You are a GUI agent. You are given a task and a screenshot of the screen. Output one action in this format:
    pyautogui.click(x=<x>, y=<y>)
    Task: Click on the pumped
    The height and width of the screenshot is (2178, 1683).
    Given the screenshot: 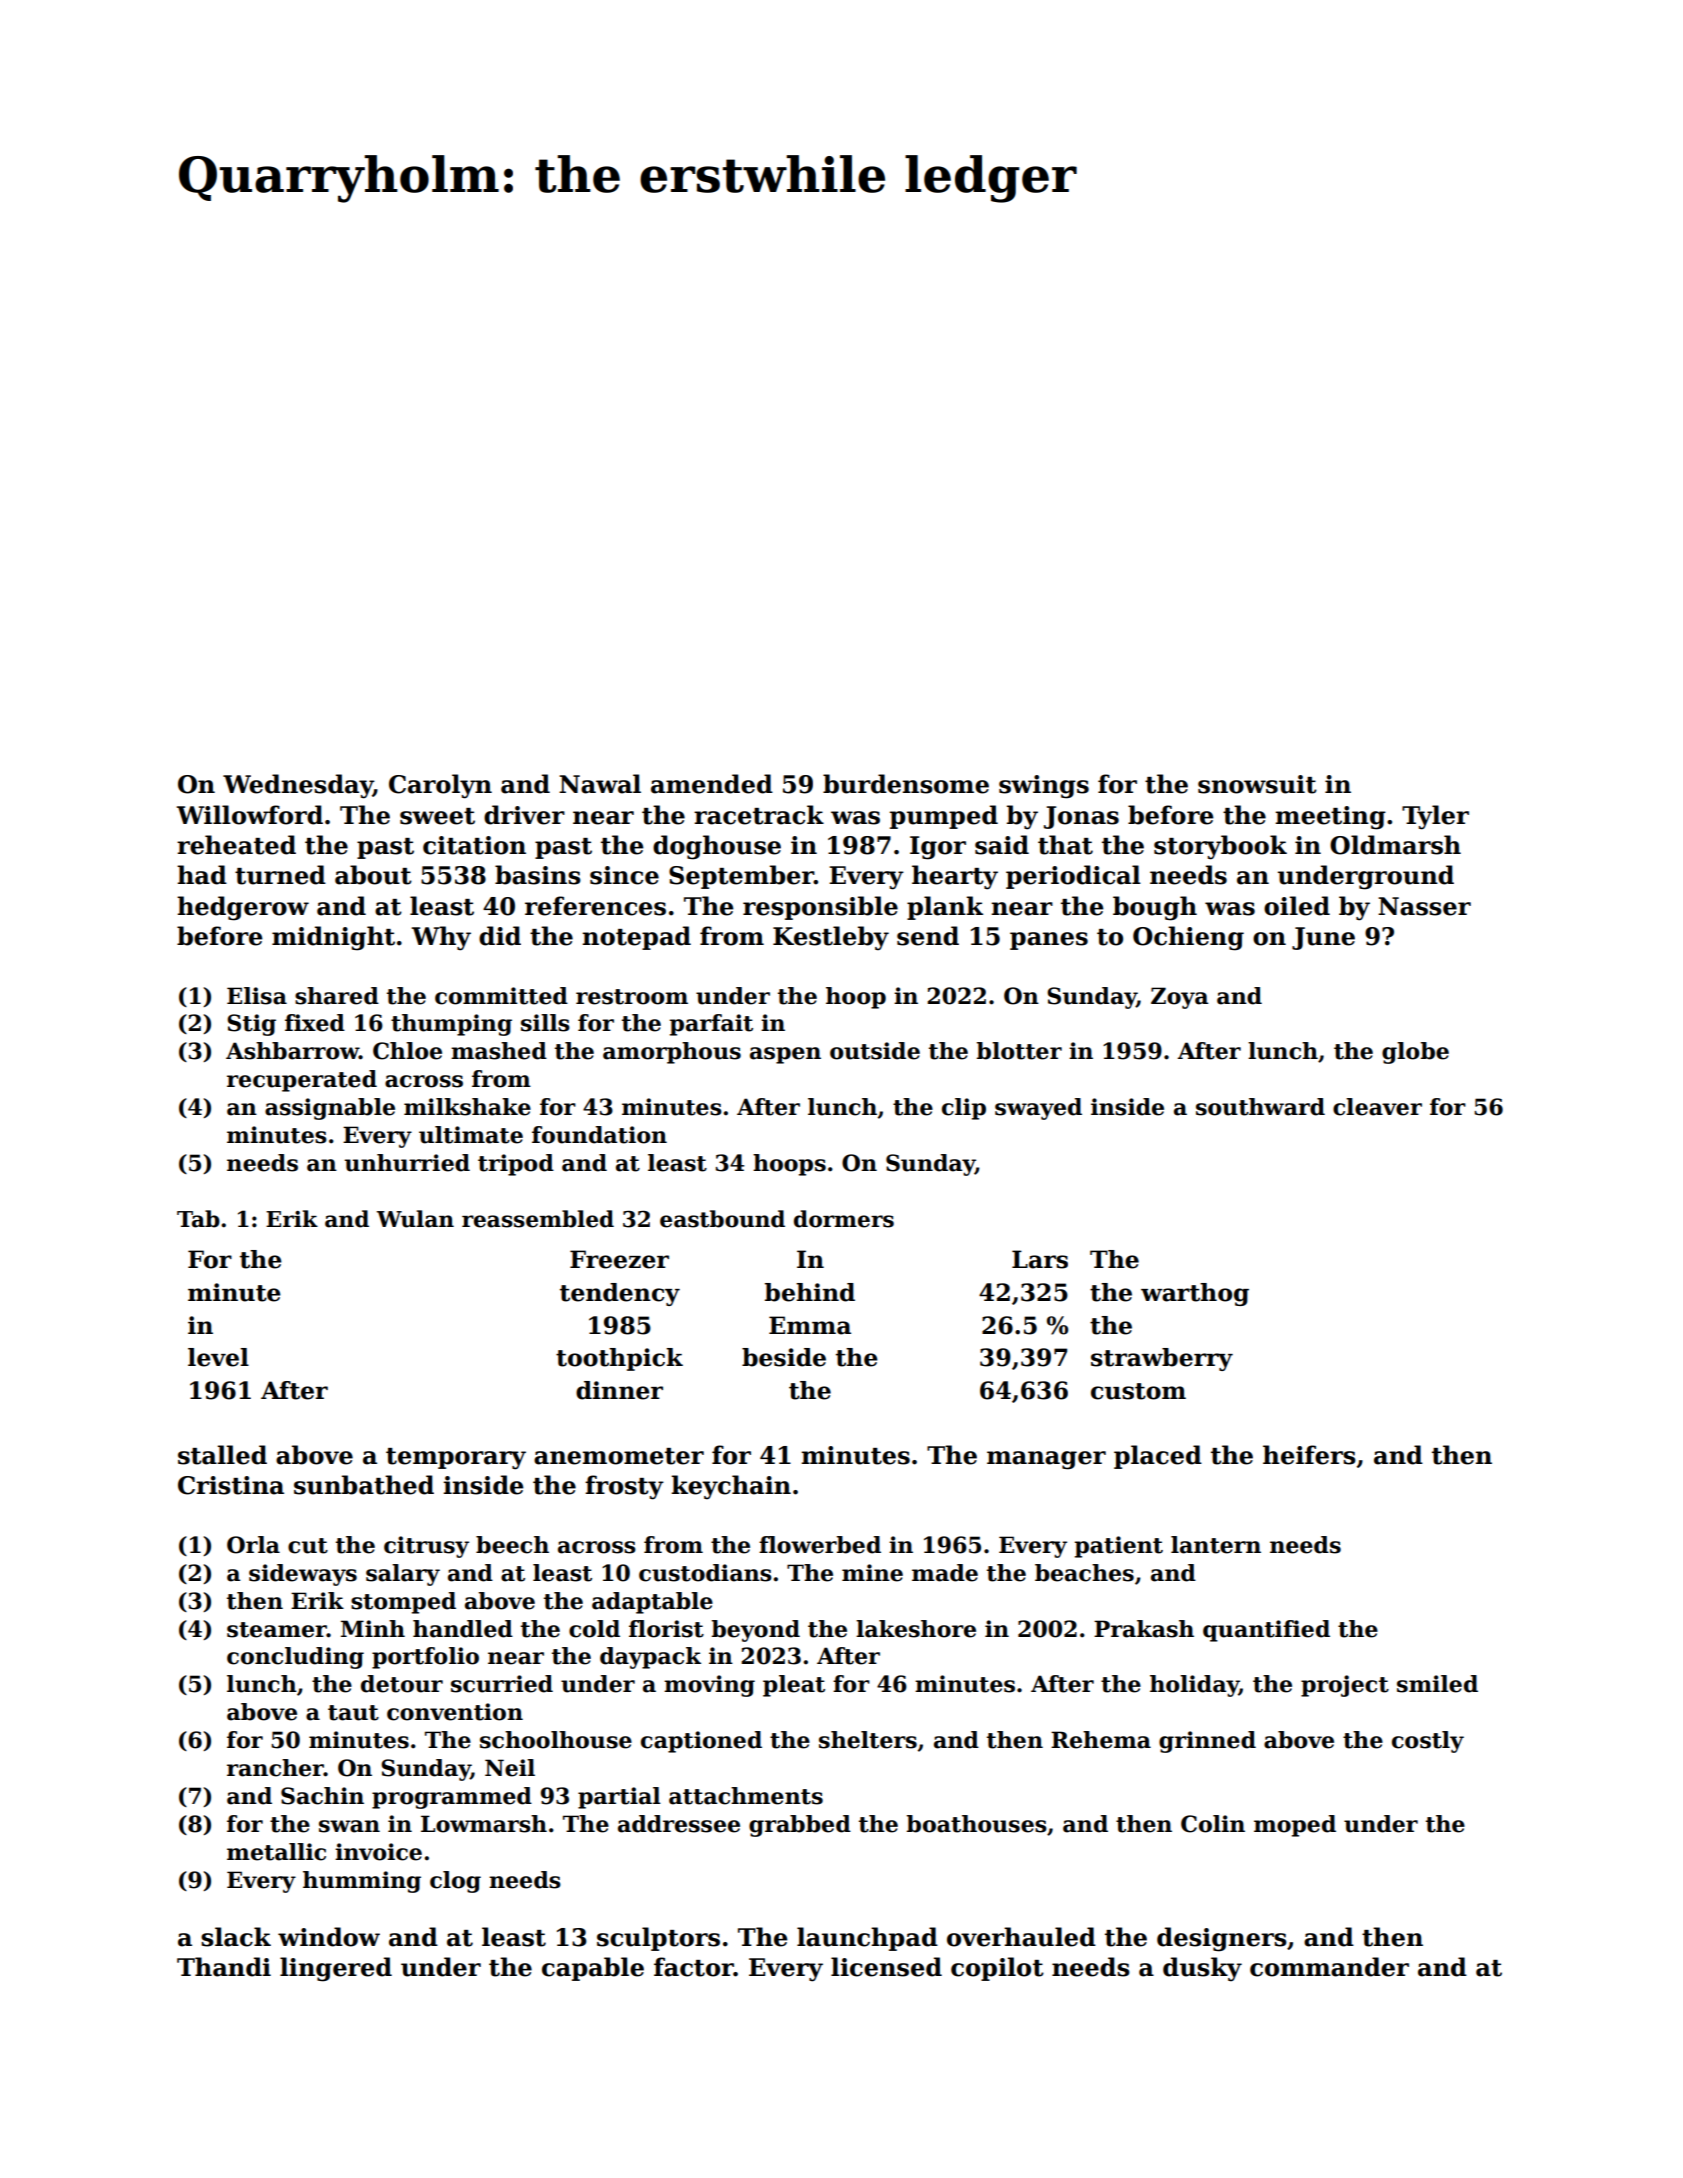 What is the action you would take?
    pyautogui.click(x=944, y=817)
